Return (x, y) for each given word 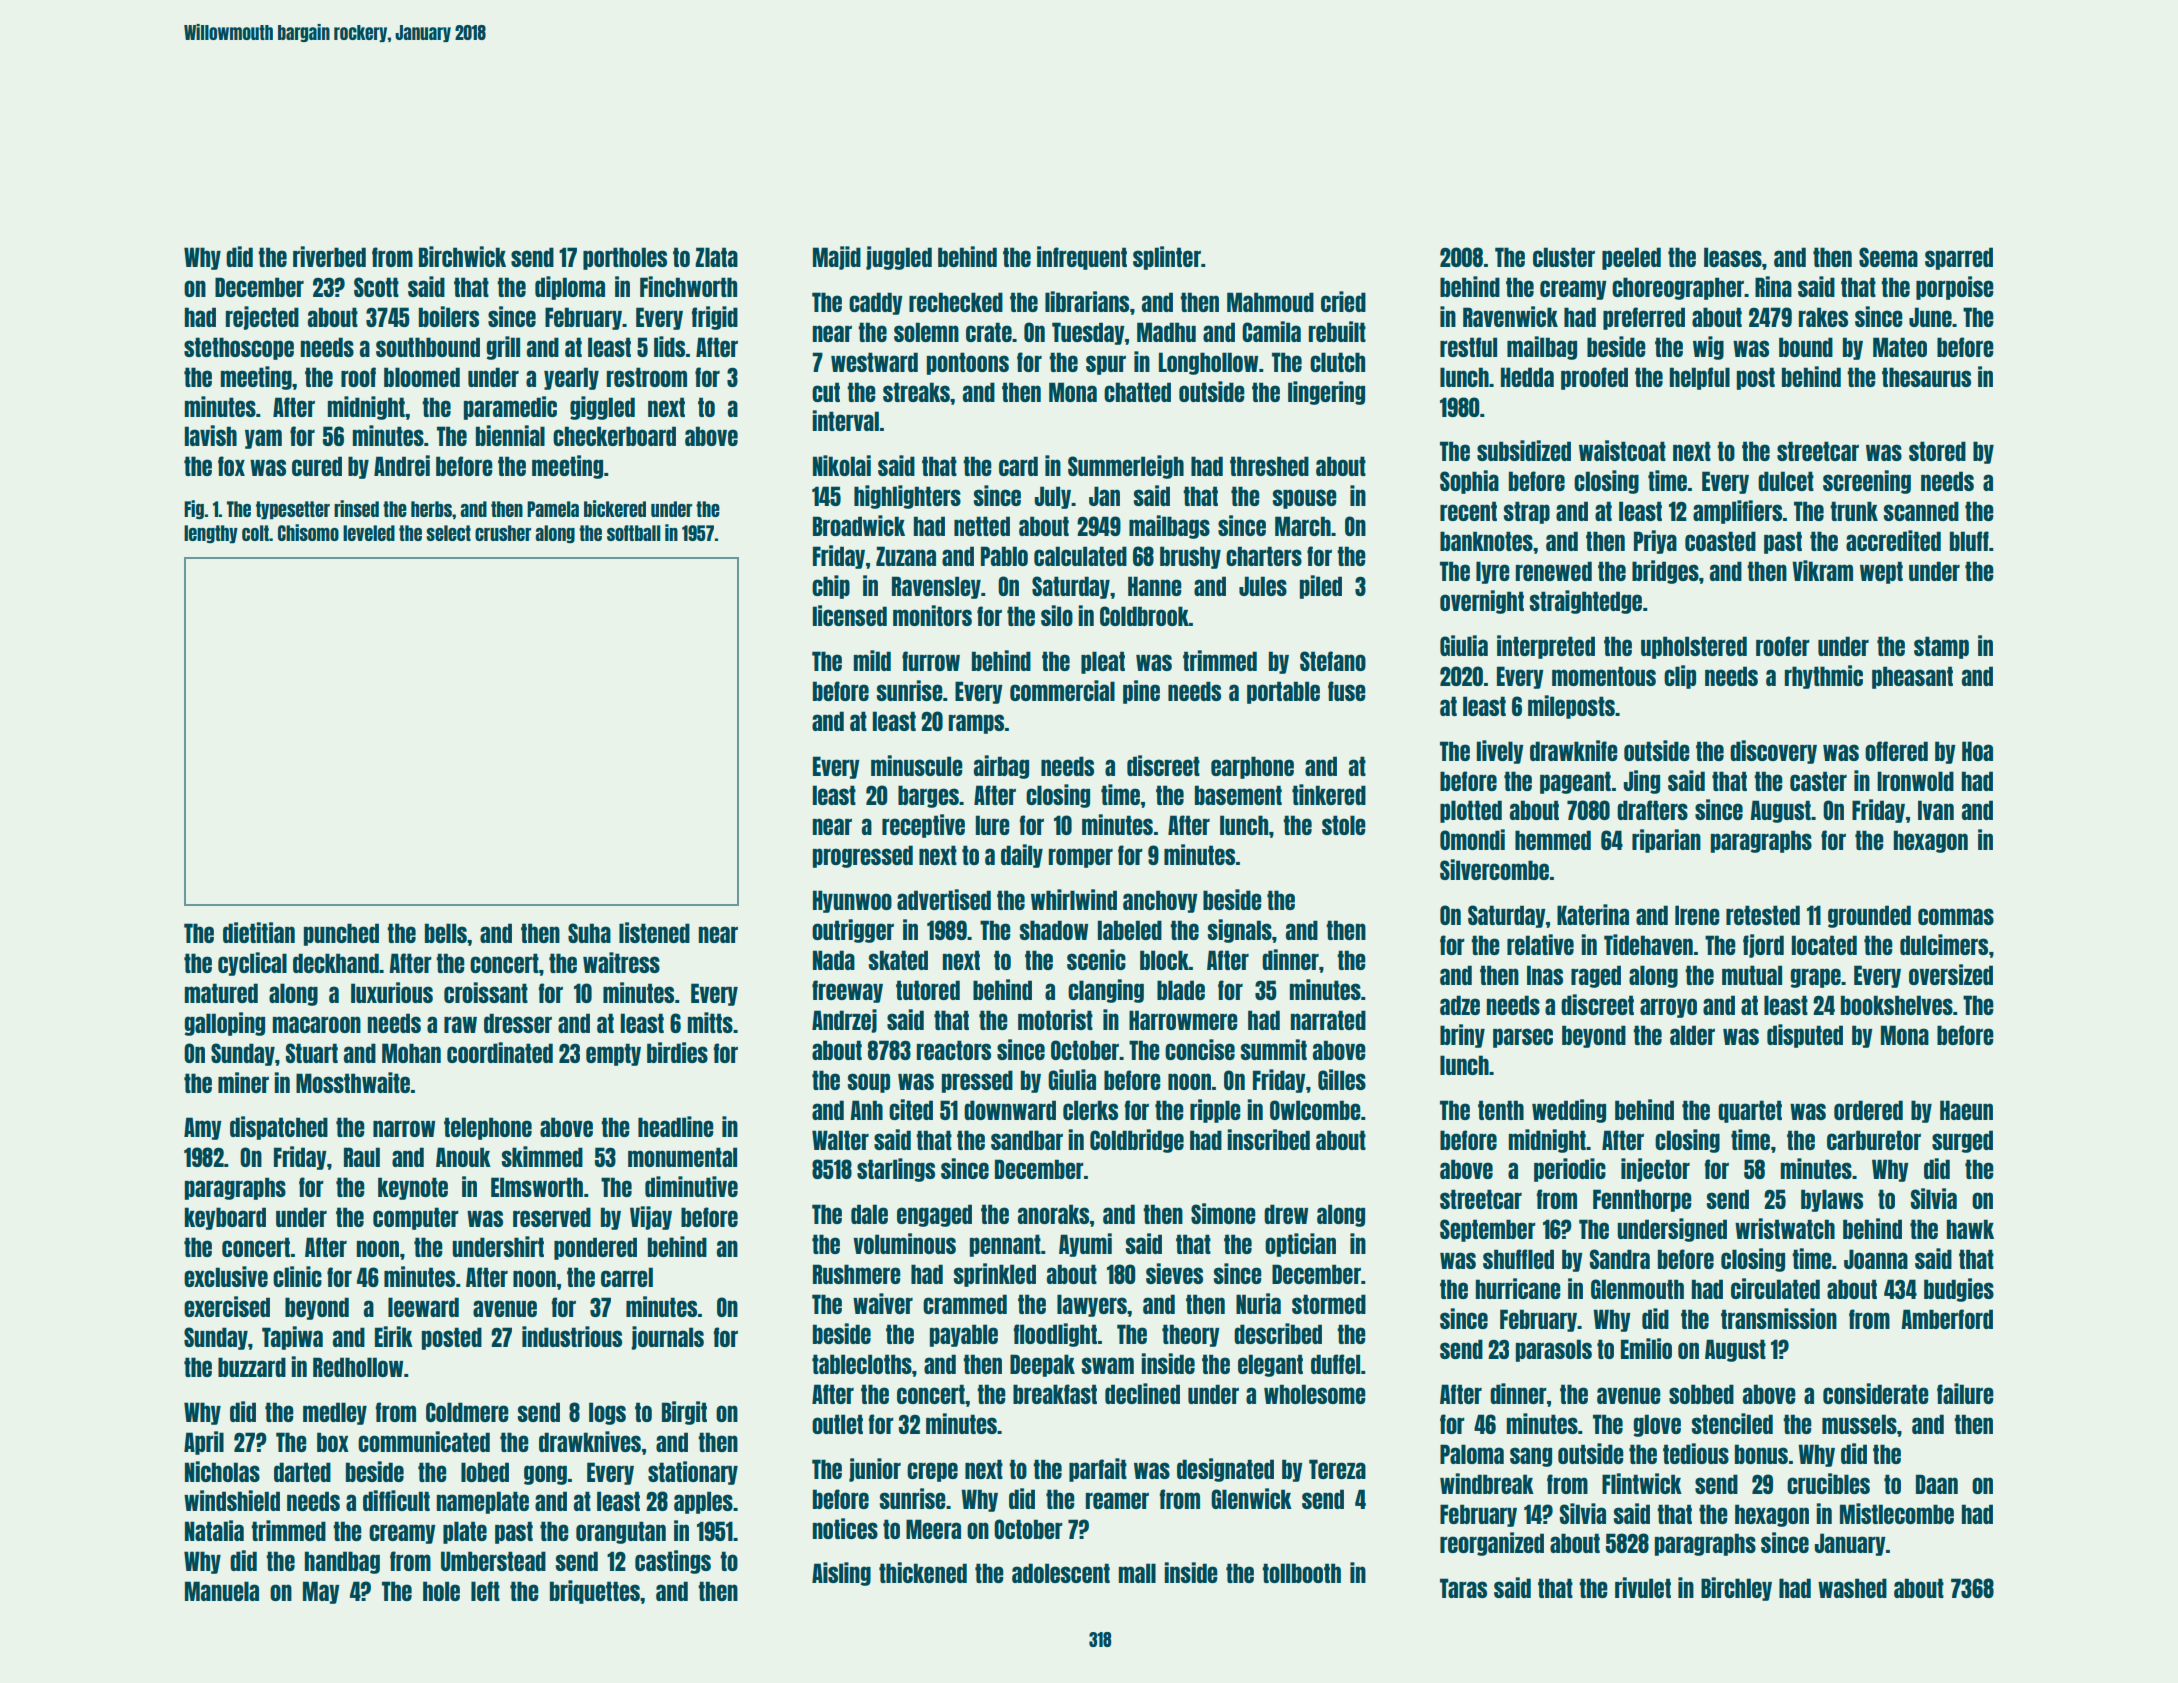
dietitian (259, 932)
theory (1191, 1335)
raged (1596, 976)
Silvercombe (1494, 869)
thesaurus (1926, 377)
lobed (485, 1472)
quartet (1750, 1111)
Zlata (716, 257)
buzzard (252, 1367)
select (448, 533)
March (1303, 526)
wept (1881, 572)
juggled (899, 258)
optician (1300, 1245)
